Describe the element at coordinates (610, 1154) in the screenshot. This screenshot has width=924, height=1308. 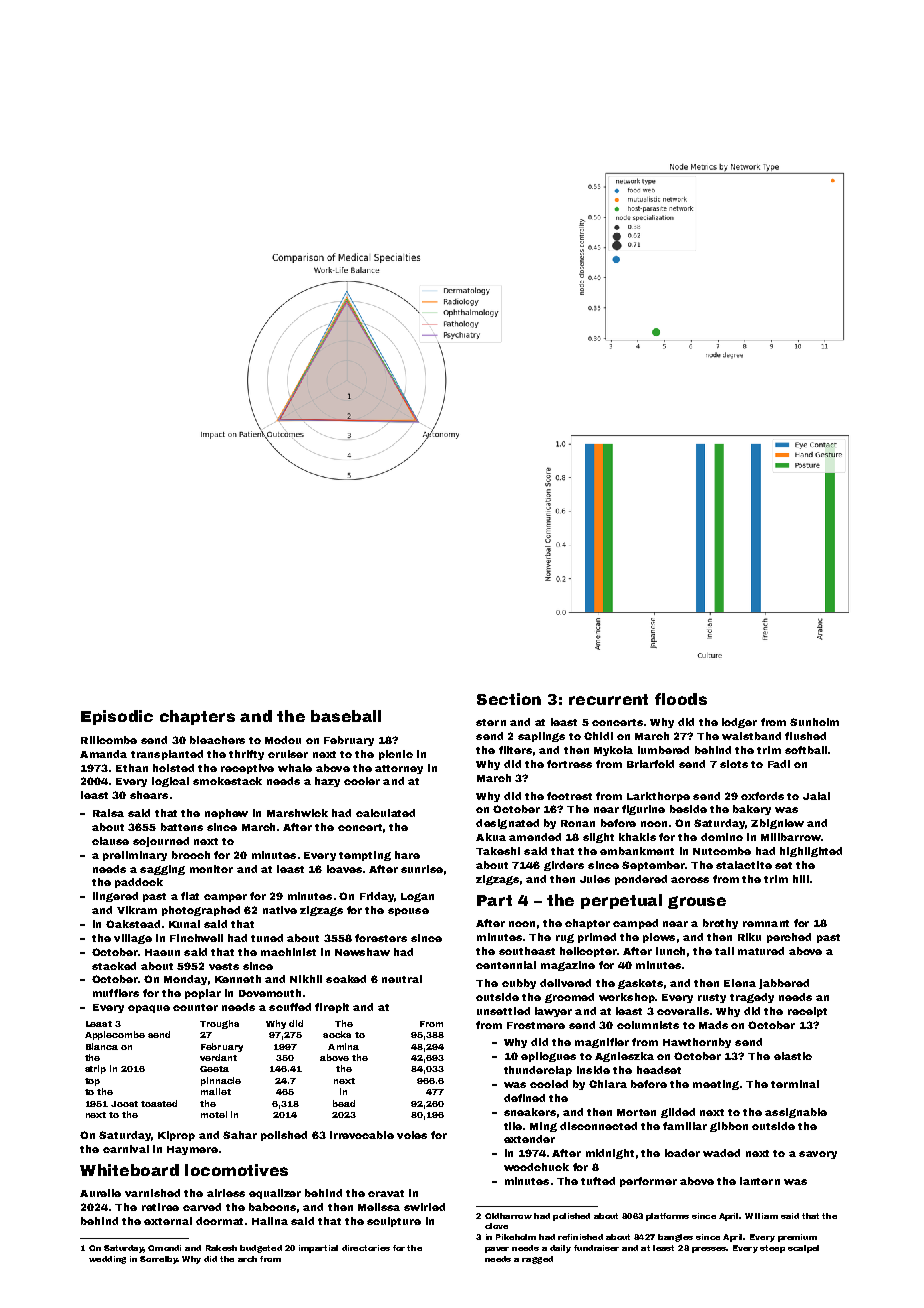
I see `midnight` at that location.
